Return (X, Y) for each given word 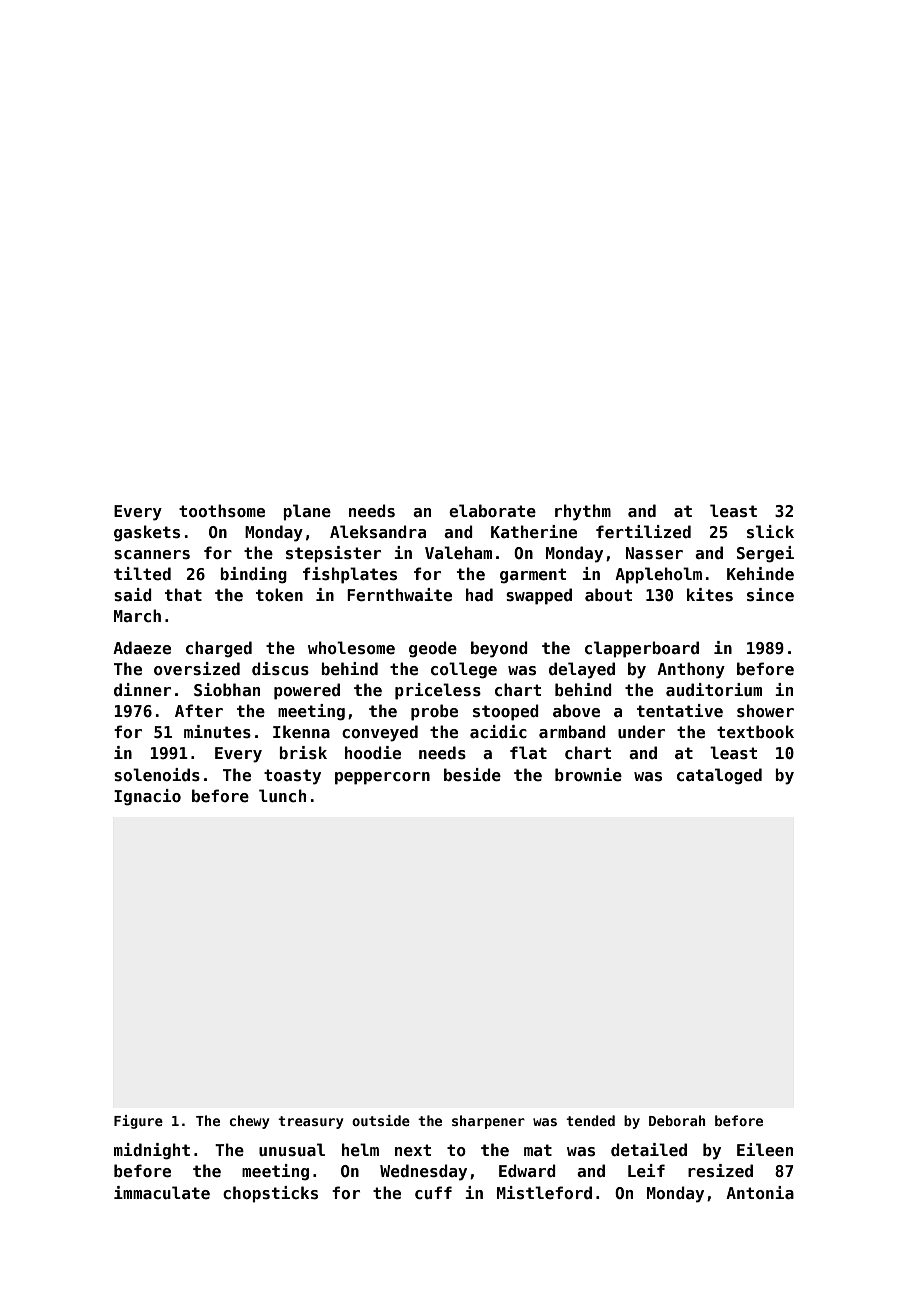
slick (770, 532)
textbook (755, 732)
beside (472, 775)
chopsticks (270, 1194)
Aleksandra (378, 532)
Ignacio (147, 797)
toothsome (222, 511)
